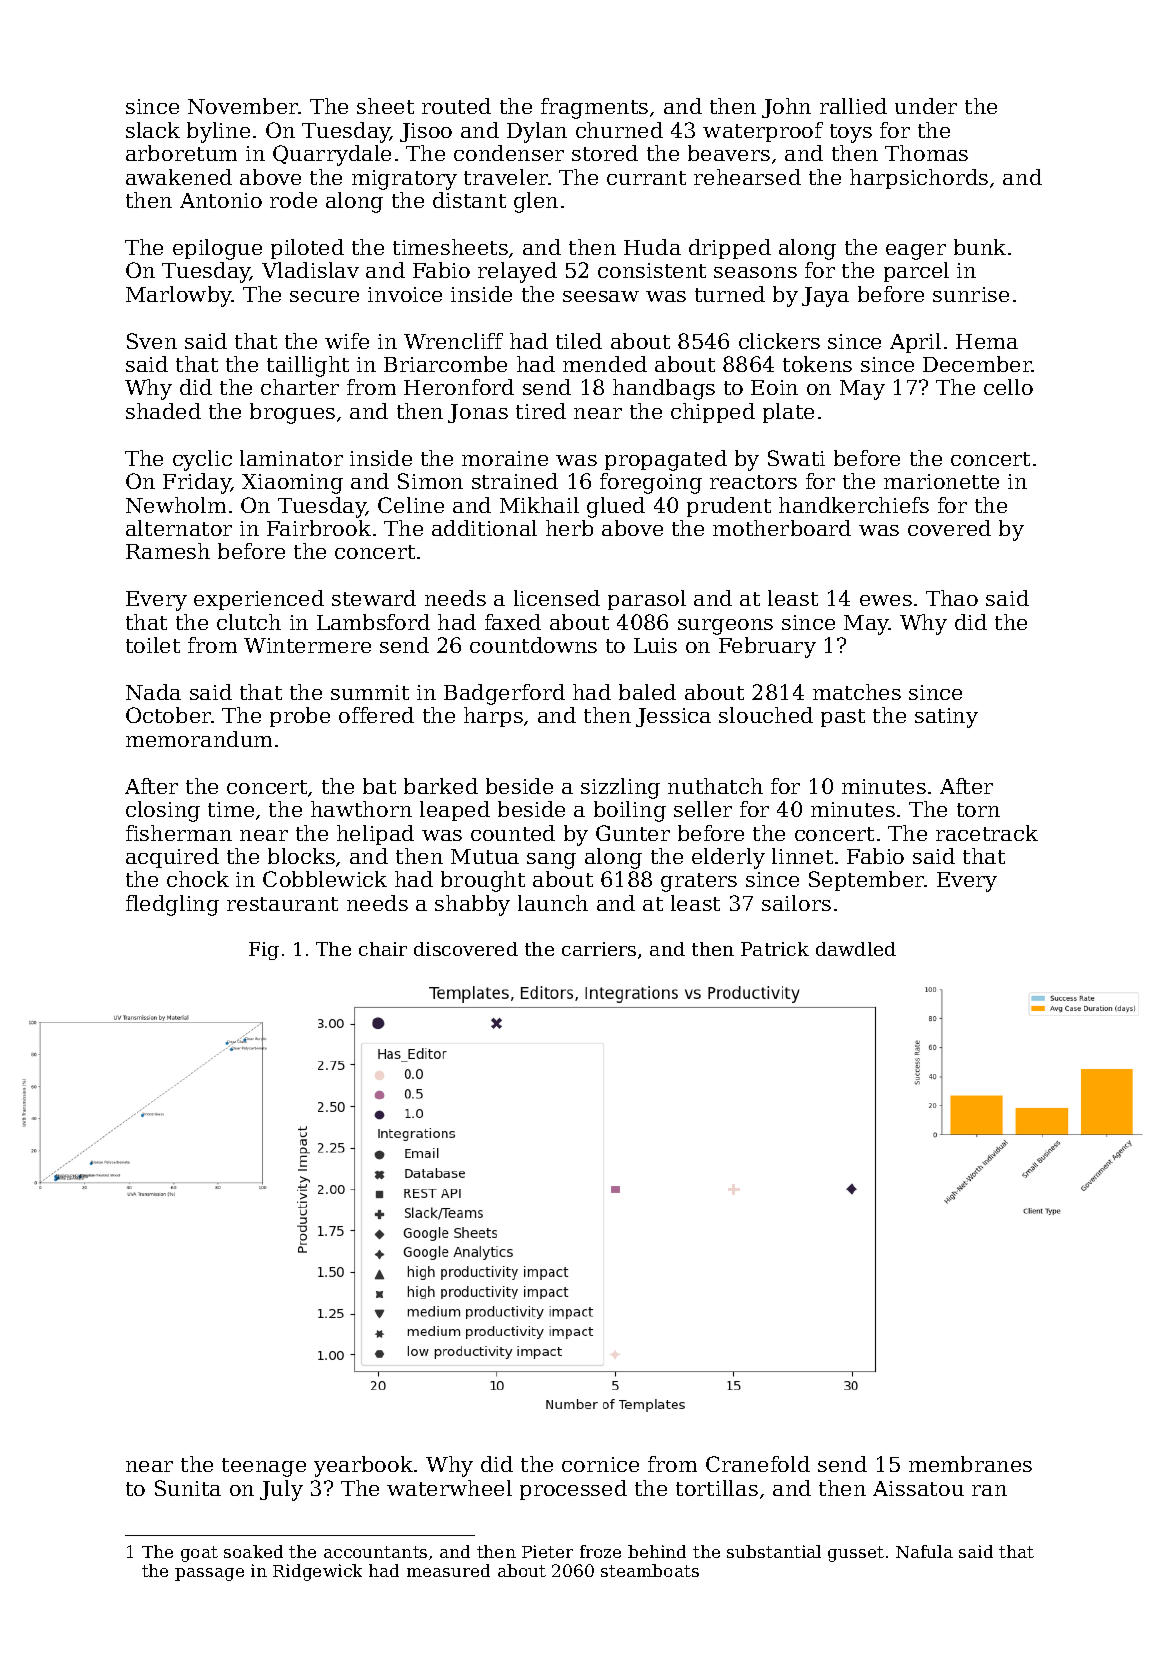  I want to click on bat, so click(379, 786).
